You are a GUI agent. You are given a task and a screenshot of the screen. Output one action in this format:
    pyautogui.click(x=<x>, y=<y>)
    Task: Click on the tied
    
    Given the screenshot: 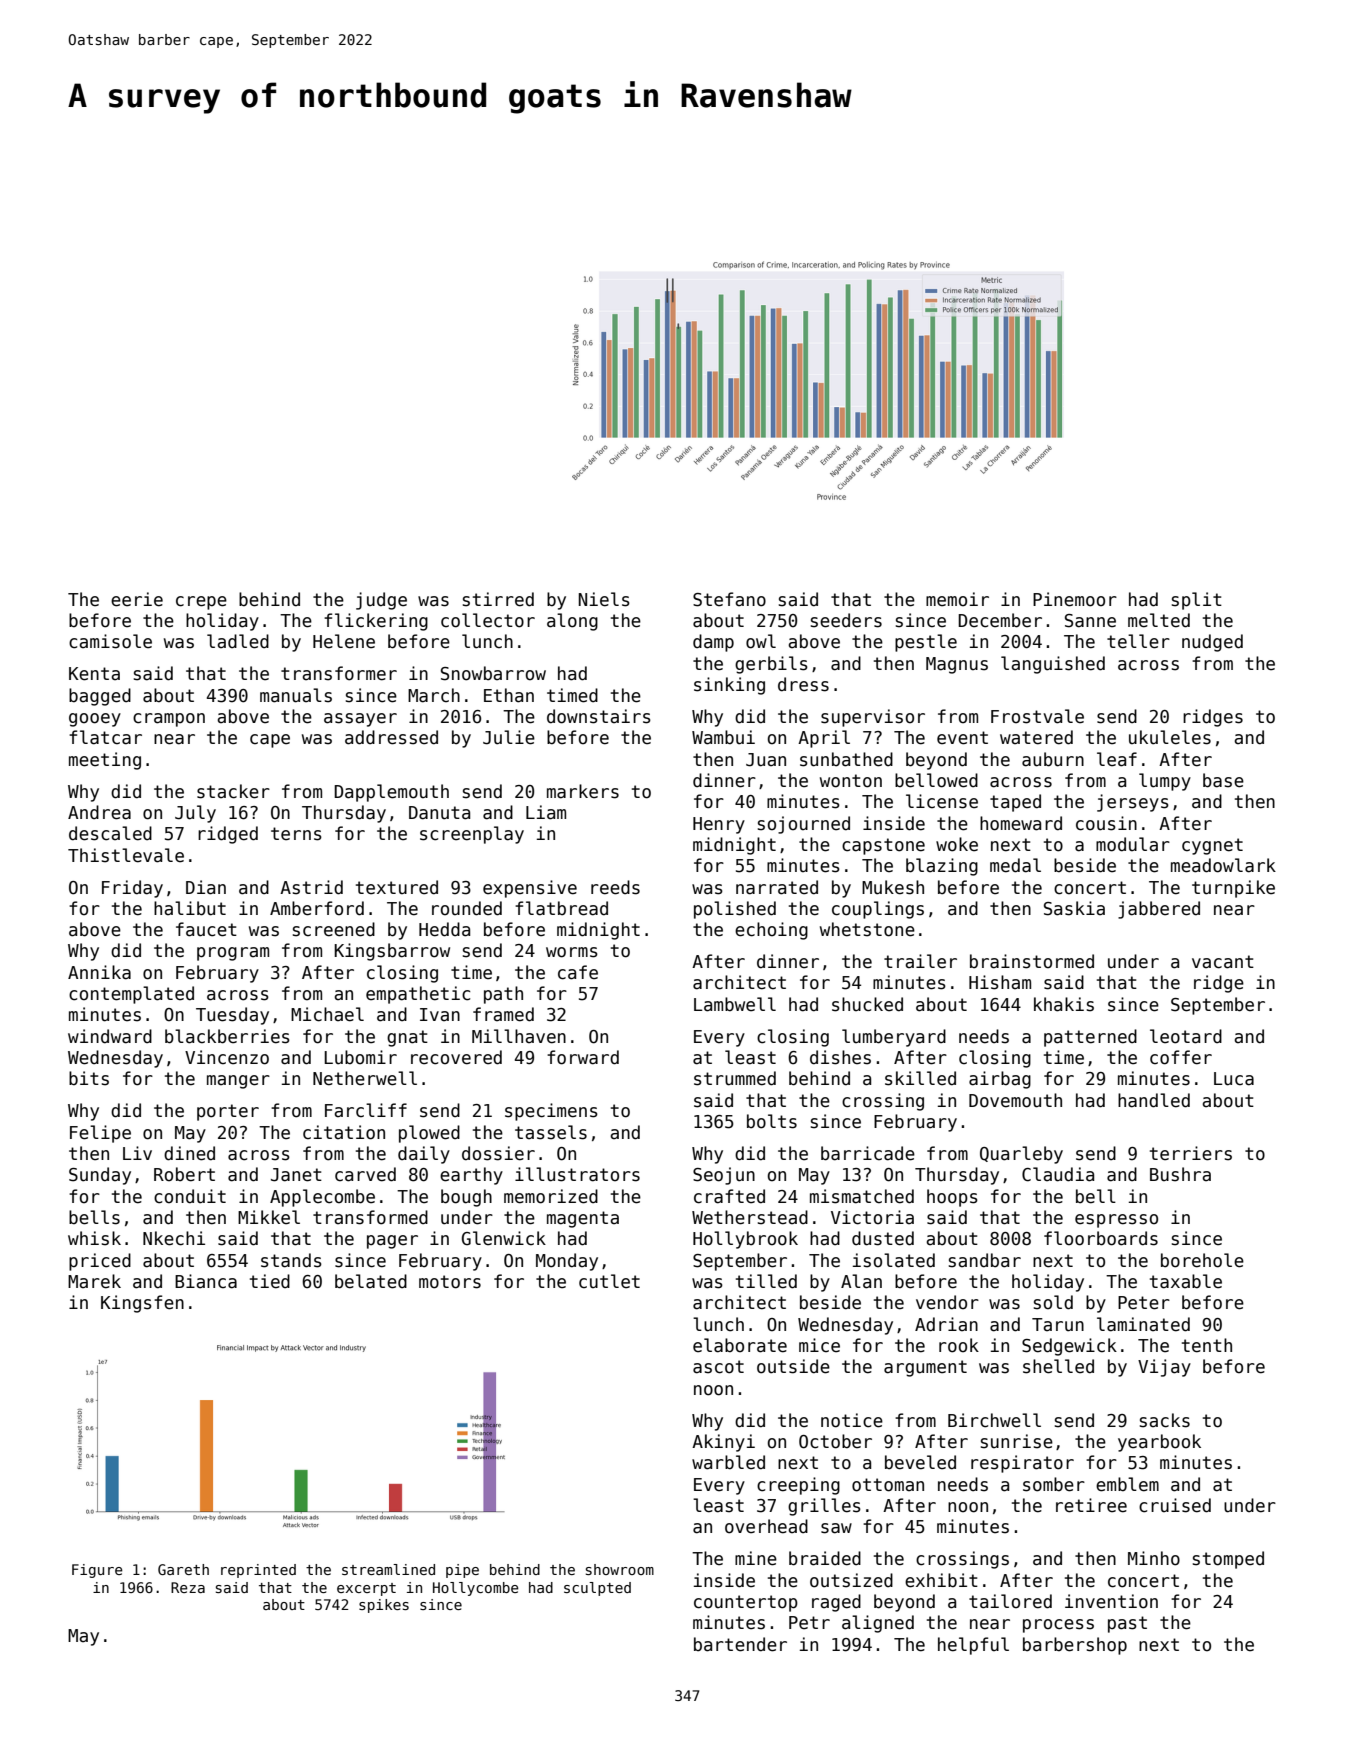 What is the action you would take?
    pyautogui.click(x=270, y=1281)
